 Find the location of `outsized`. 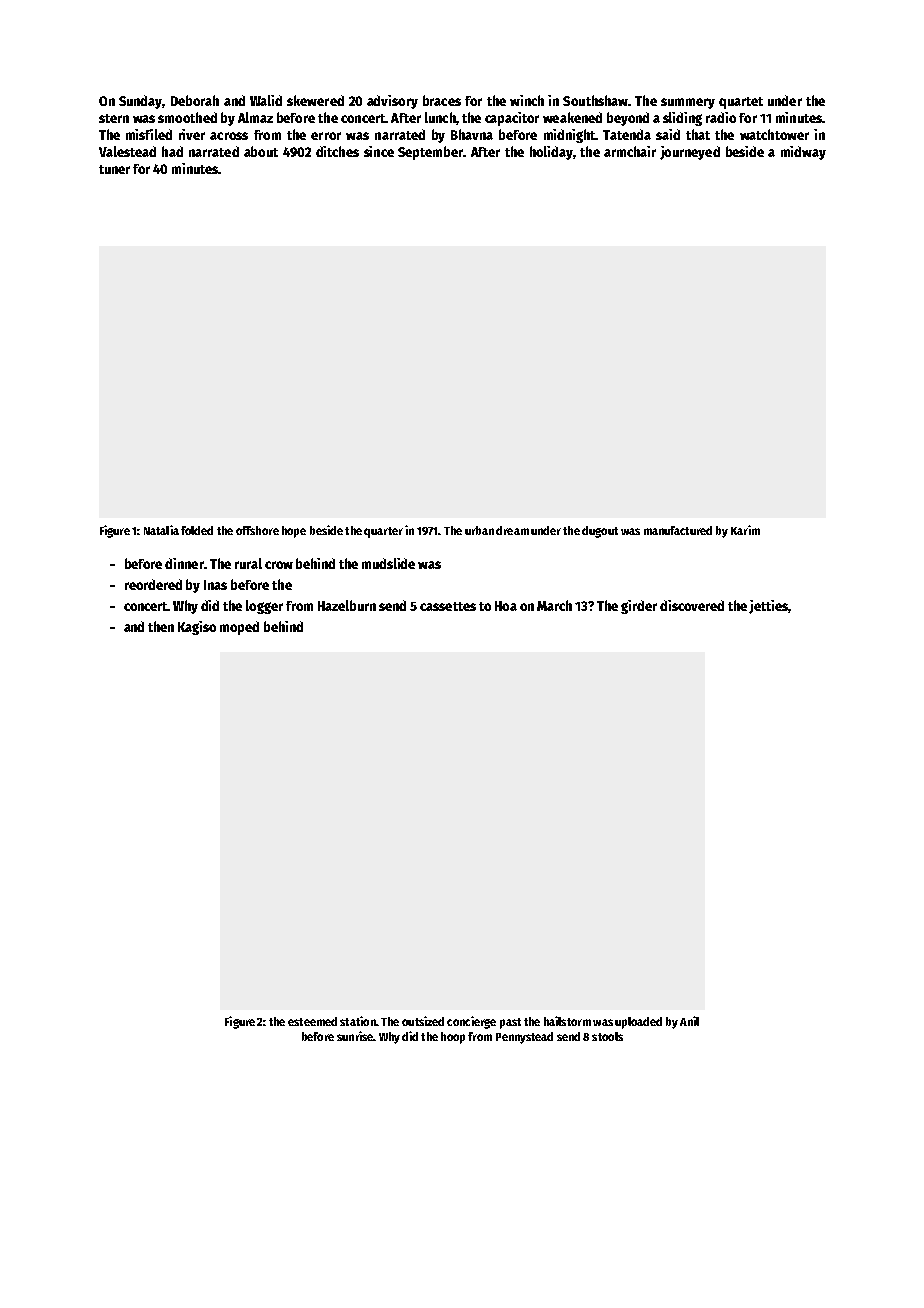

outsized is located at coordinates (423, 1021).
